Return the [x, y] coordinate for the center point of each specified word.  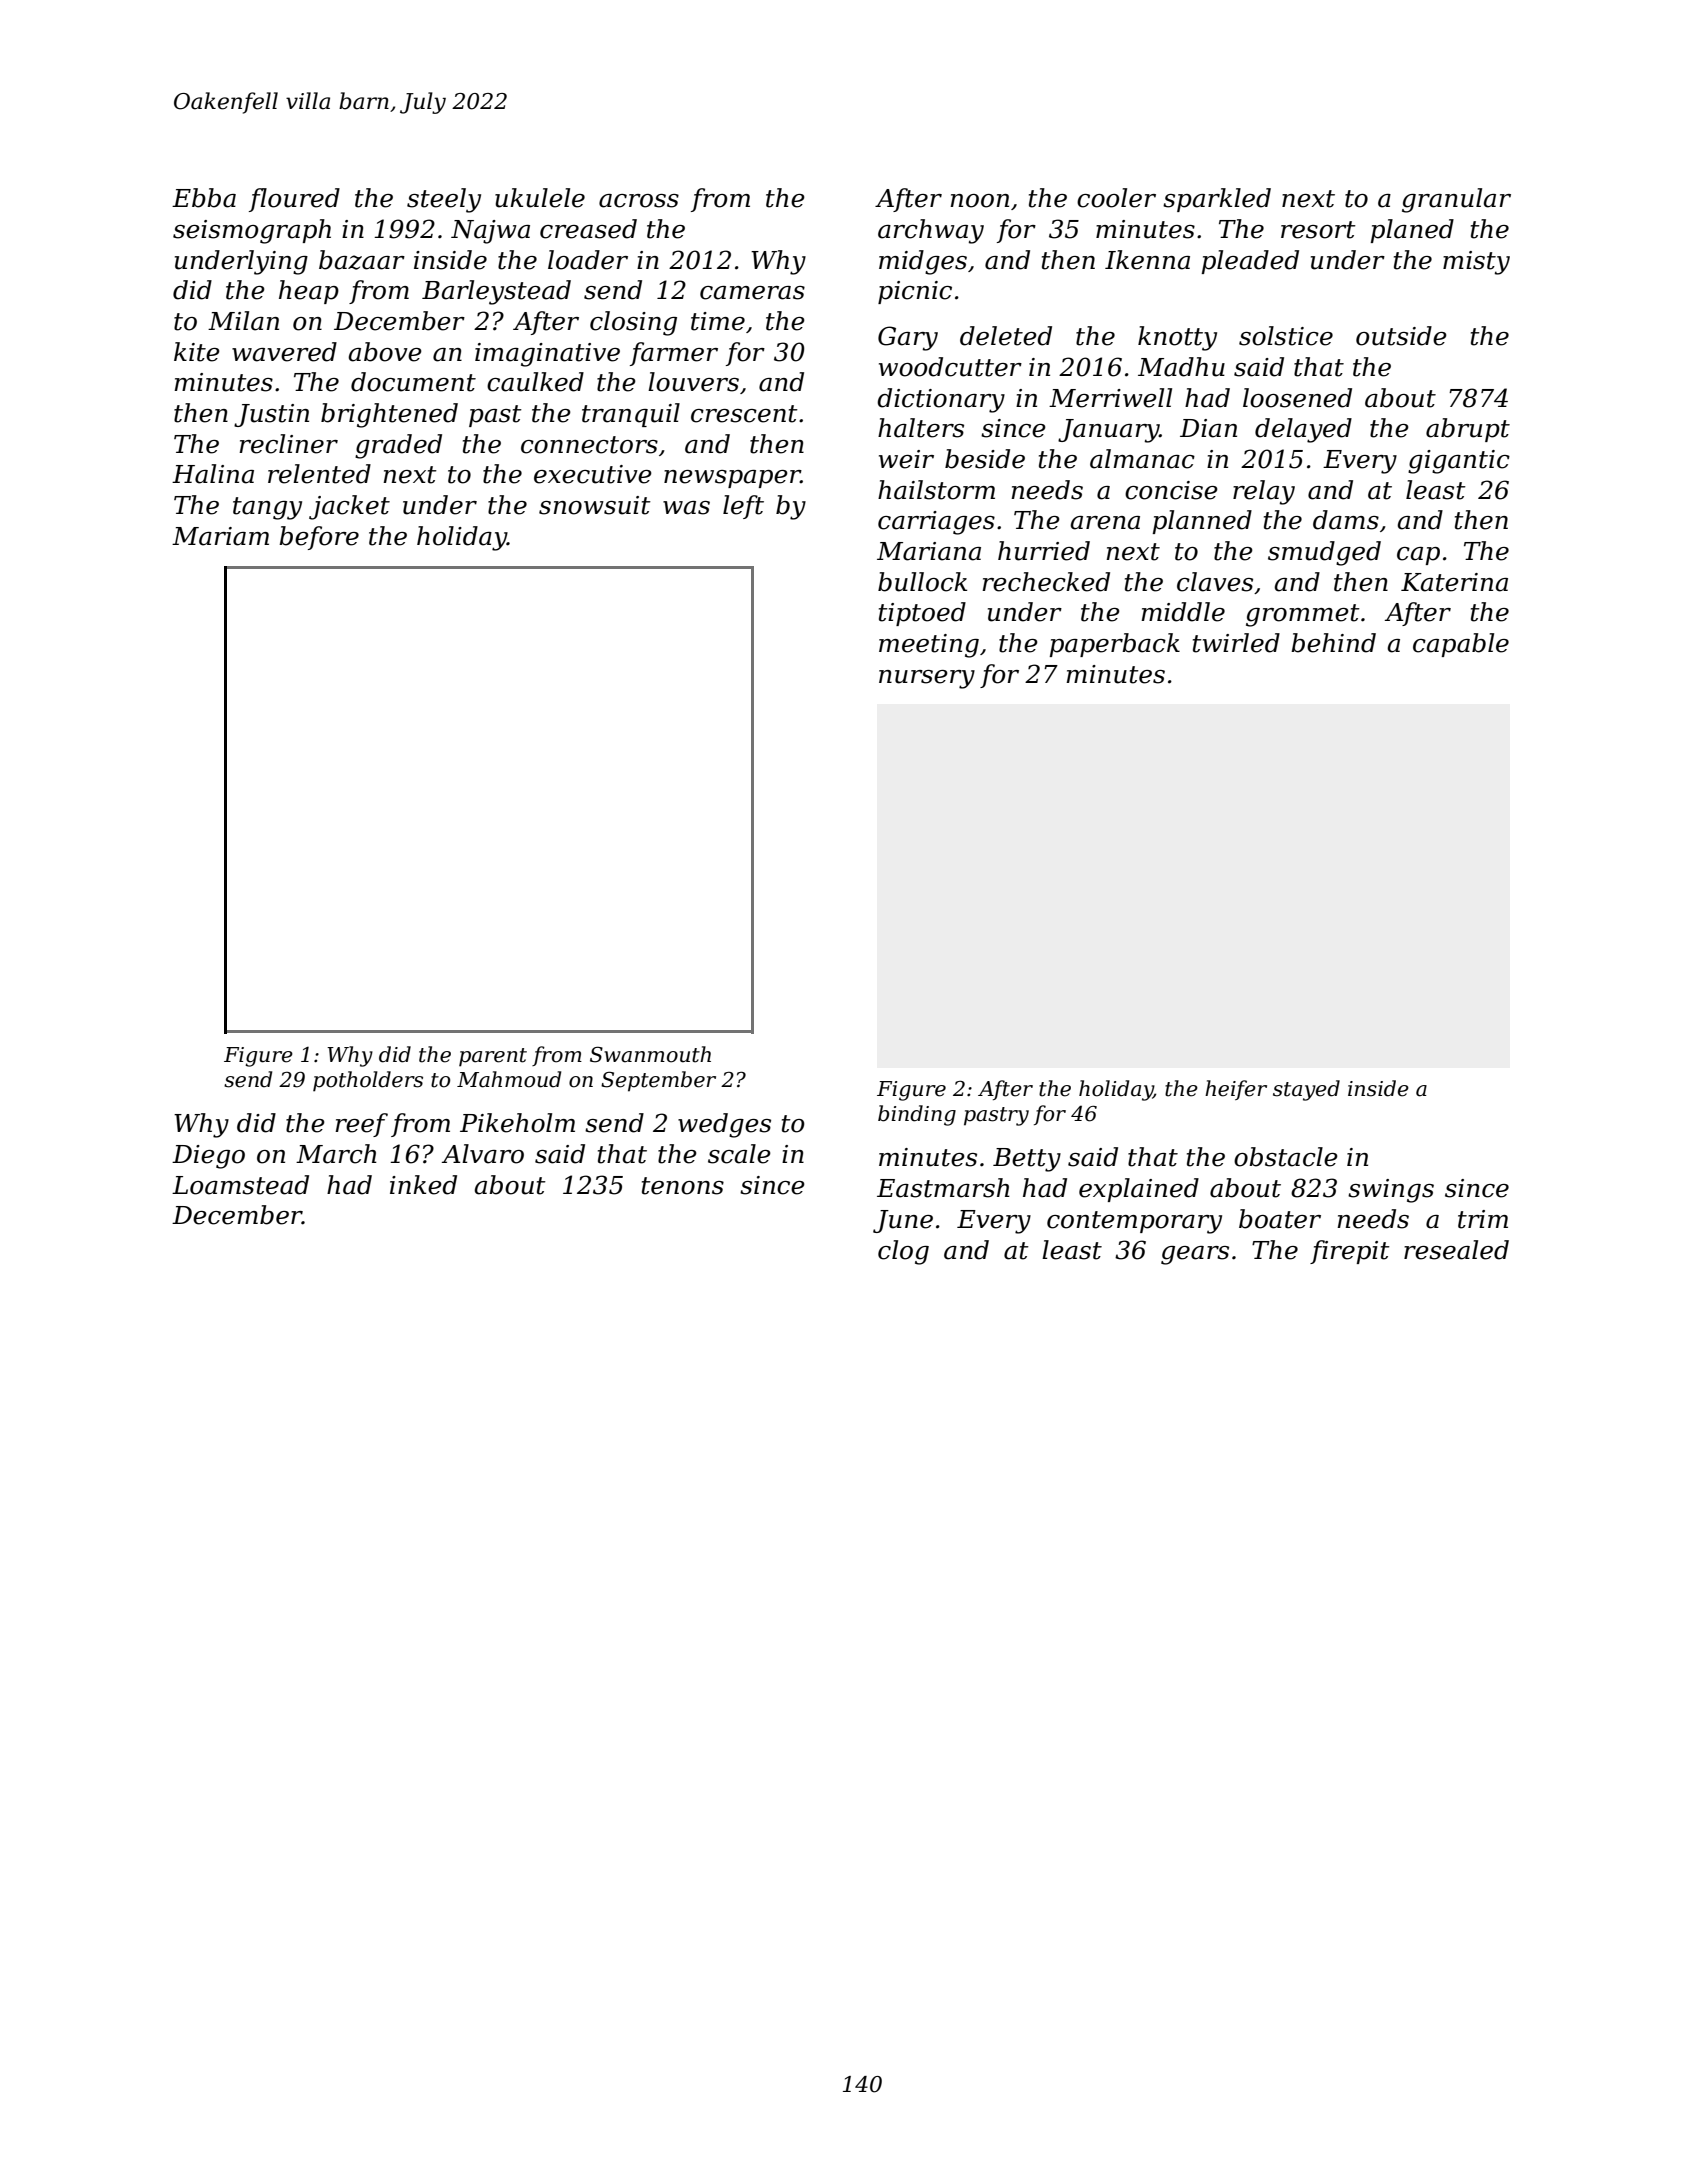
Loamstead [240, 1185]
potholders [368, 1081]
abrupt [1468, 430]
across [639, 201]
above [385, 352]
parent [493, 1057]
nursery [927, 679]
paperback [1115, 645]
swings [1391, 1191]
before [319, 538]
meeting [929, 646]
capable [1461, 645]
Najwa [490, 232]
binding [917, 1115]
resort [1318, 230]
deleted [1006, 336]
